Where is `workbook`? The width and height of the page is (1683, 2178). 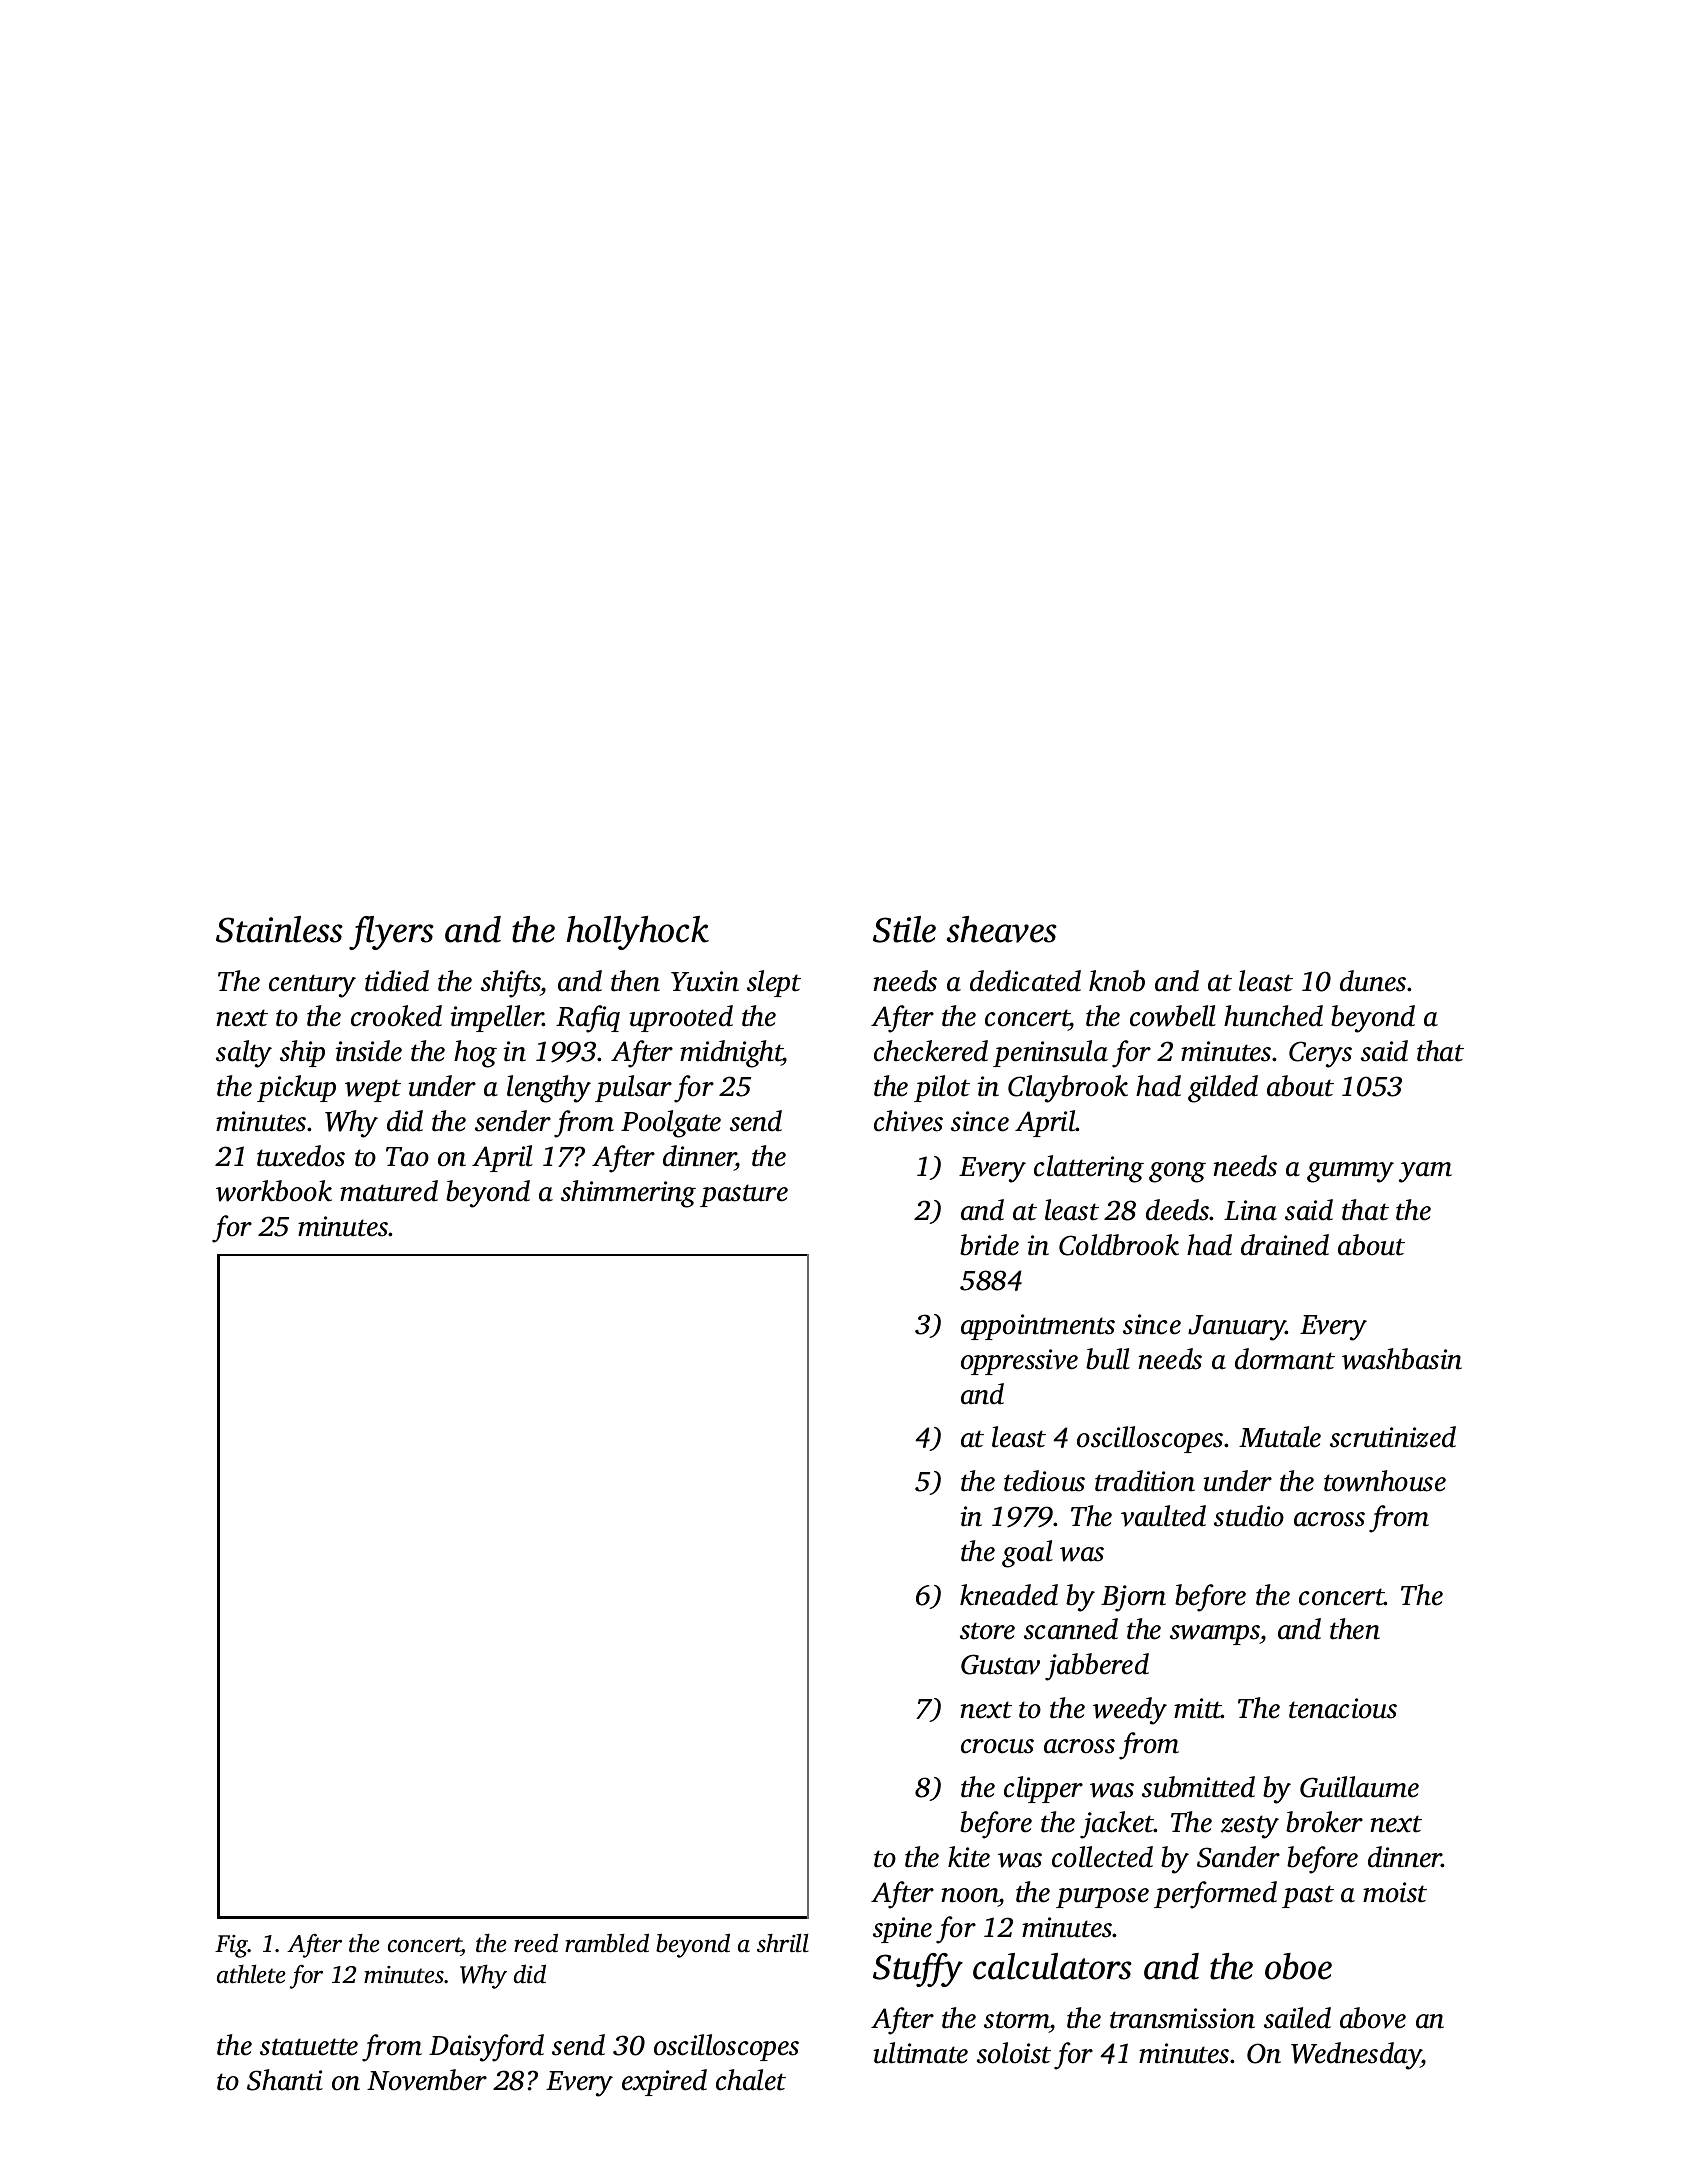 workbook is located at coordinates (274, 1191).
